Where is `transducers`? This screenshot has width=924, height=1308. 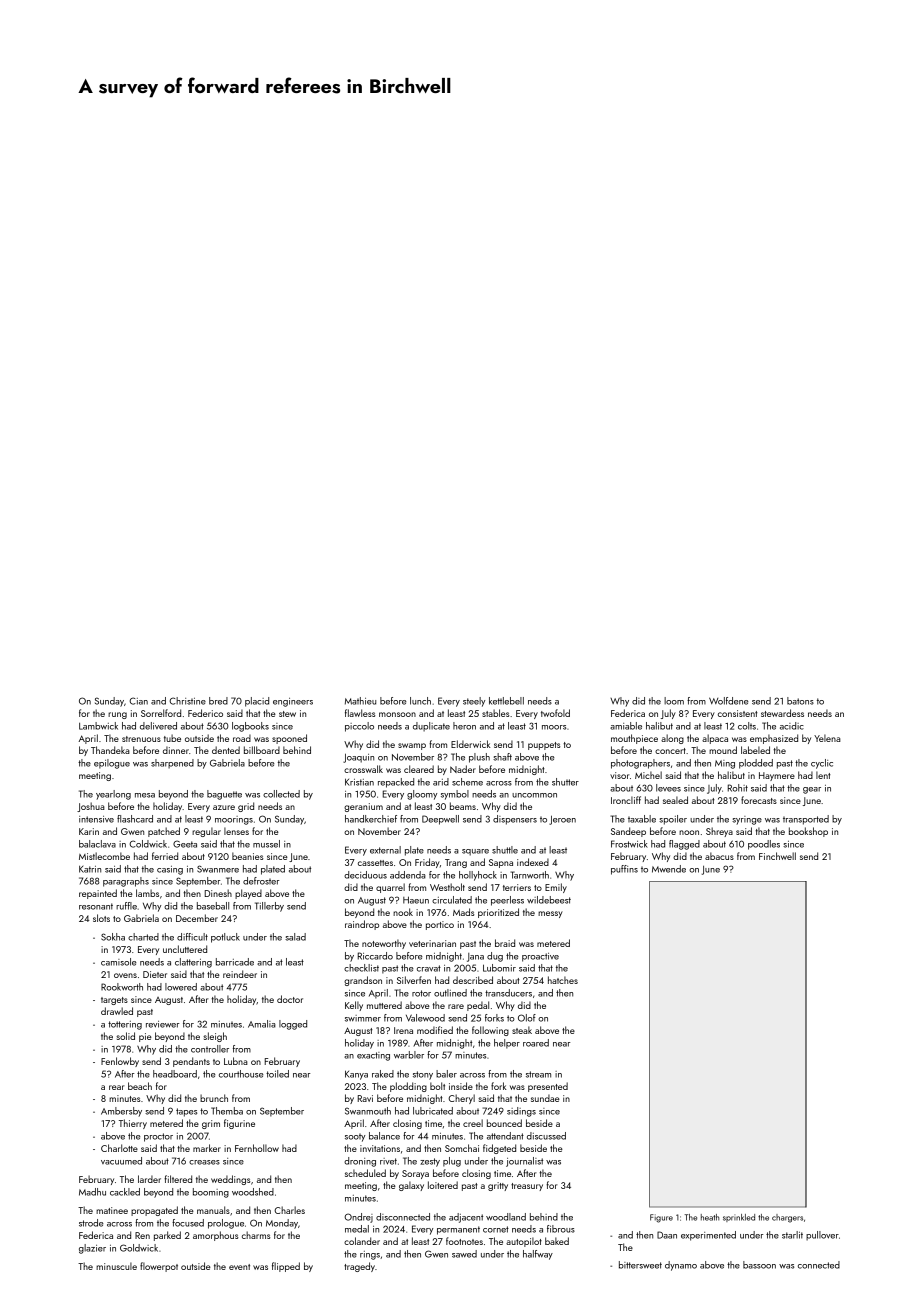
transducers is located at coordinates (508, 993).
